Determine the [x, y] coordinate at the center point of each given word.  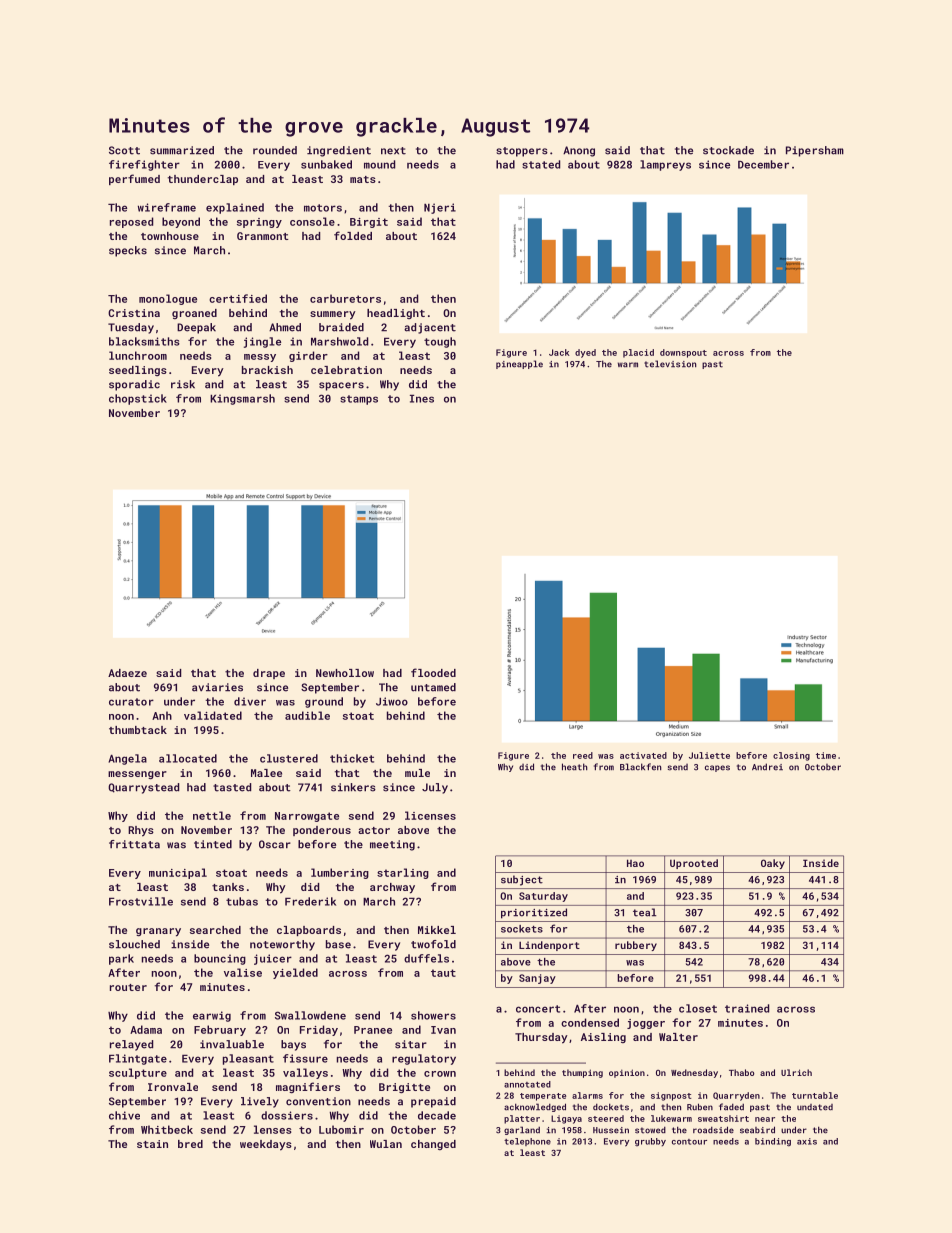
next [393, 151]
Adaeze [127, 673]
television [670, 364]
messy [260, 358]
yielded [295, 973]
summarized [182, 150]
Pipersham [815, 151]
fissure [305, 1058]
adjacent [430, 328]
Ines [422, 399]
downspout [683, 353]
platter [522, 1119]
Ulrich [796, 1072]
